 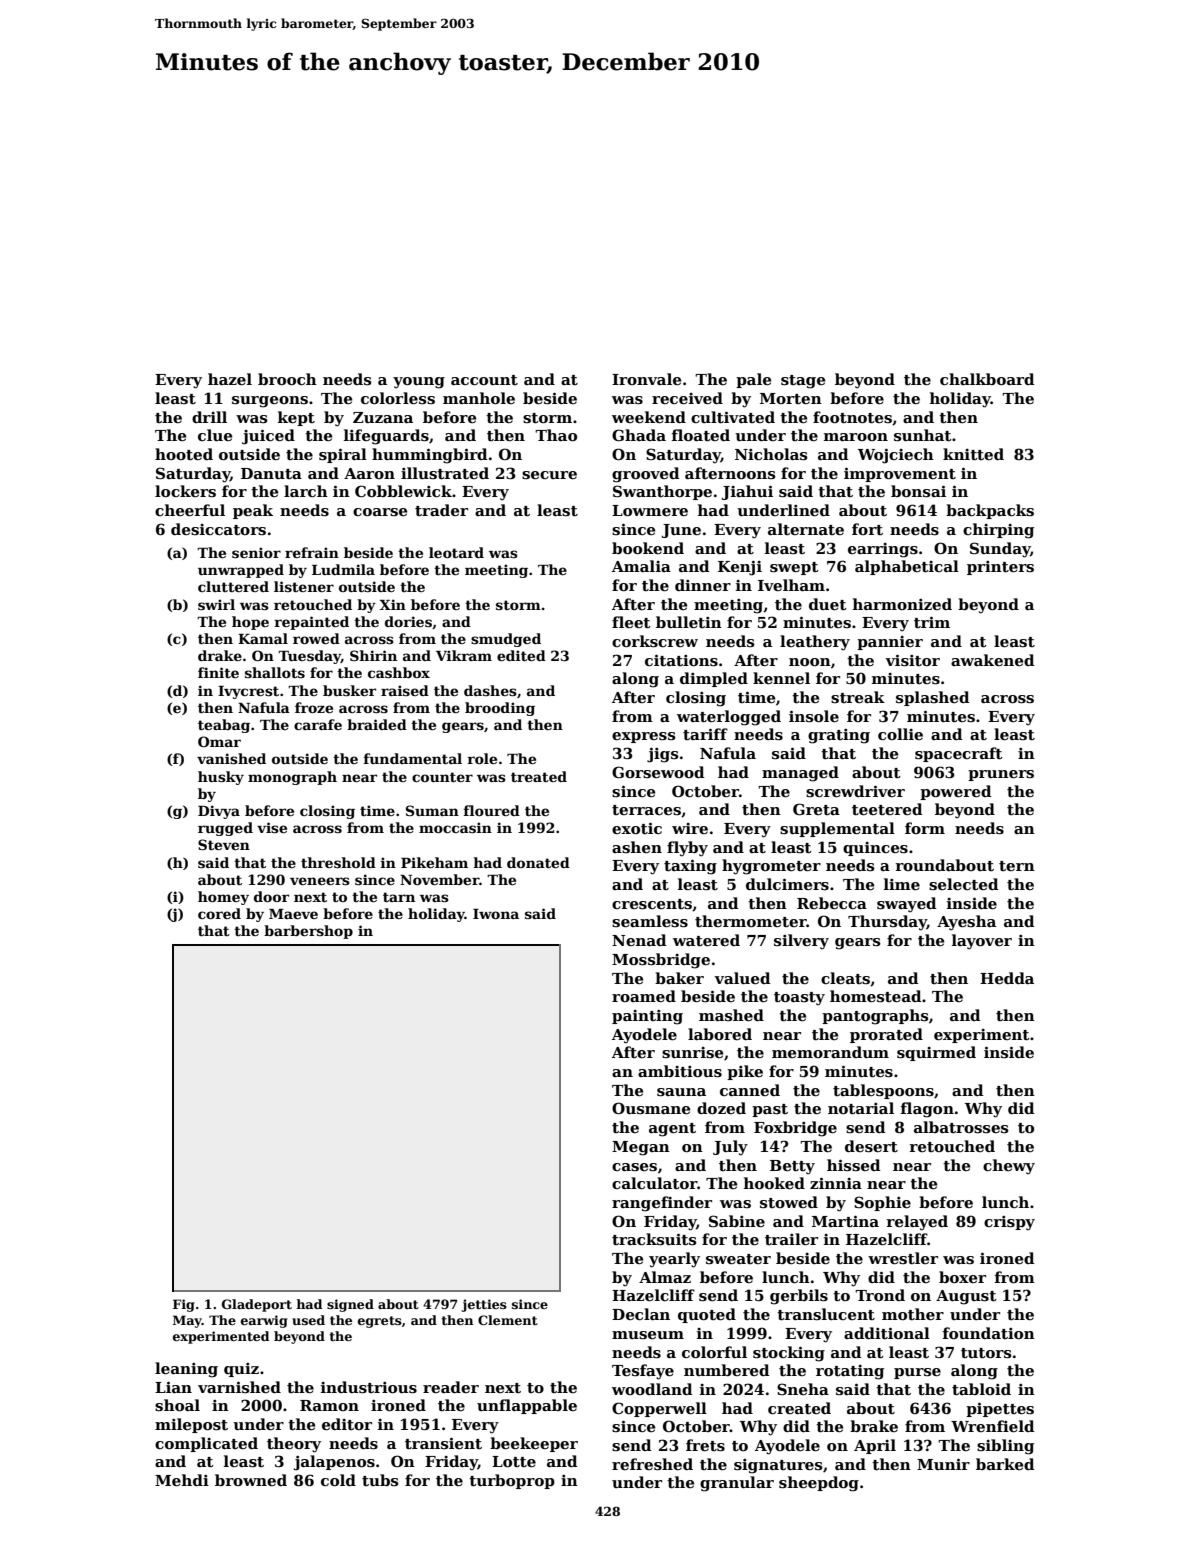 I want to click on boxer, so click(x=962, y=1277).
